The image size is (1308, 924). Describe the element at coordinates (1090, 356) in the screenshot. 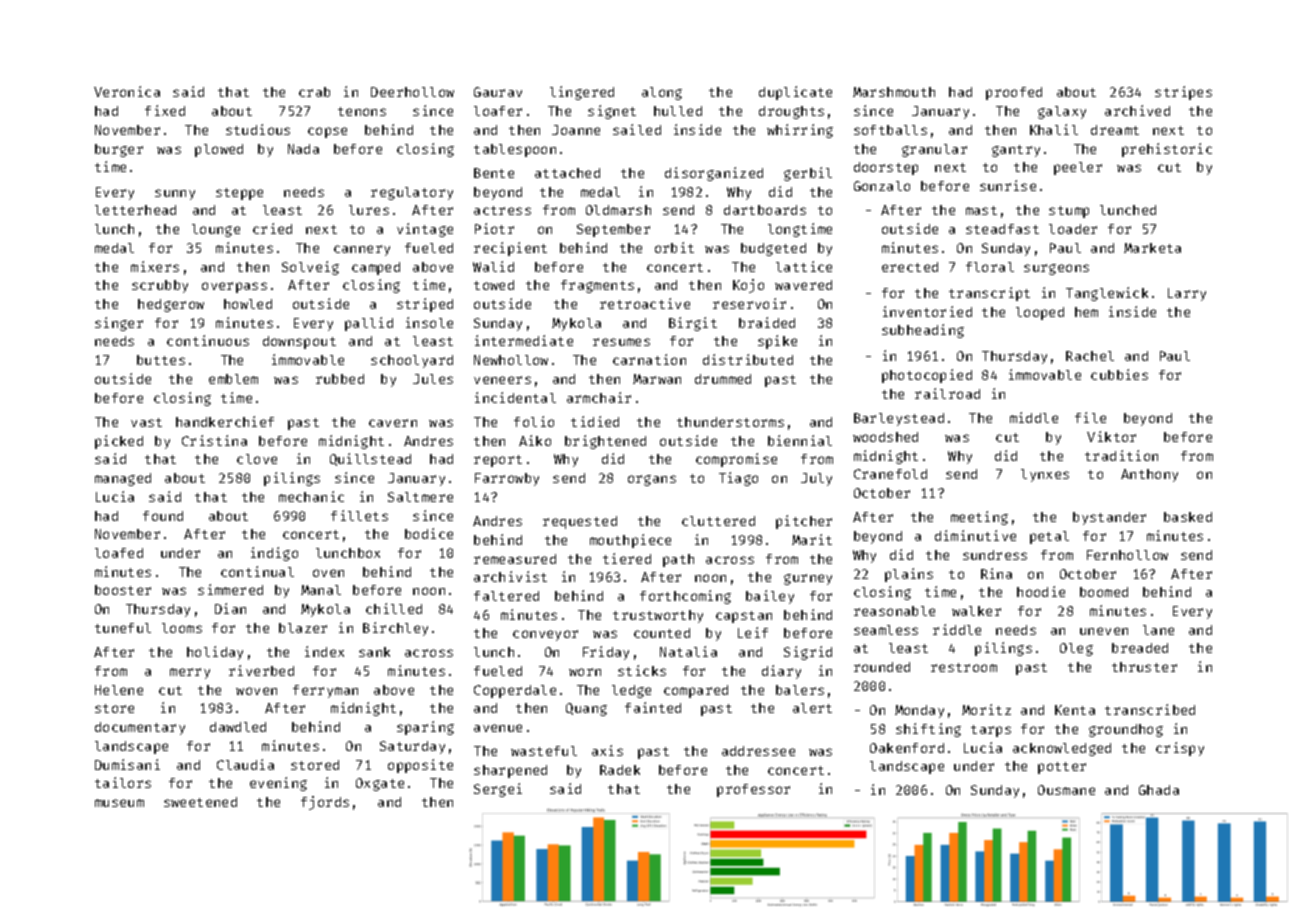

I see `Rachel` at that location.
